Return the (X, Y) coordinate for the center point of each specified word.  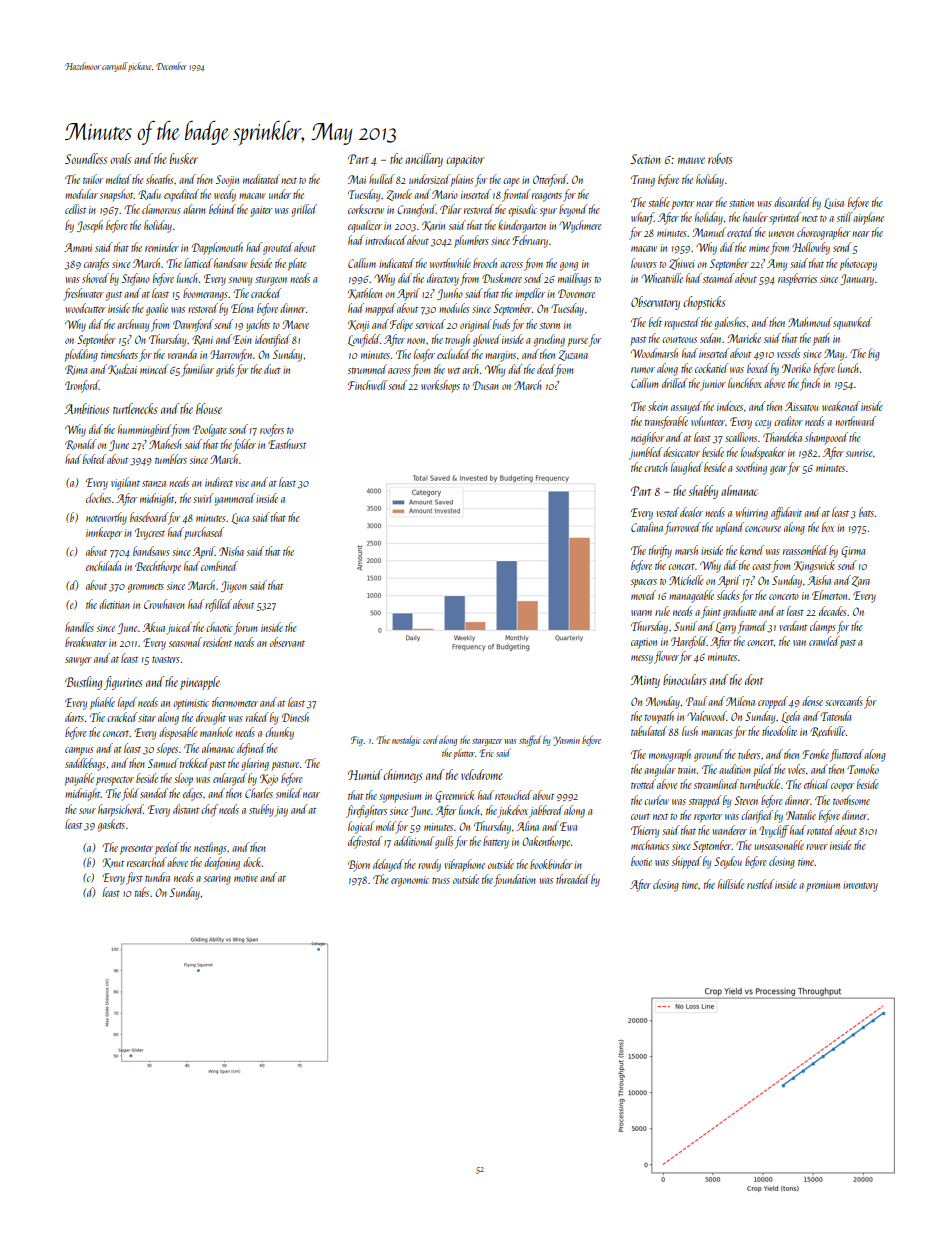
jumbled (646, 453)
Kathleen (365, 293)
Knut (113, 863)
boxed (758, 368)
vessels (788, 353)
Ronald (81, 444)
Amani (78, 247)
